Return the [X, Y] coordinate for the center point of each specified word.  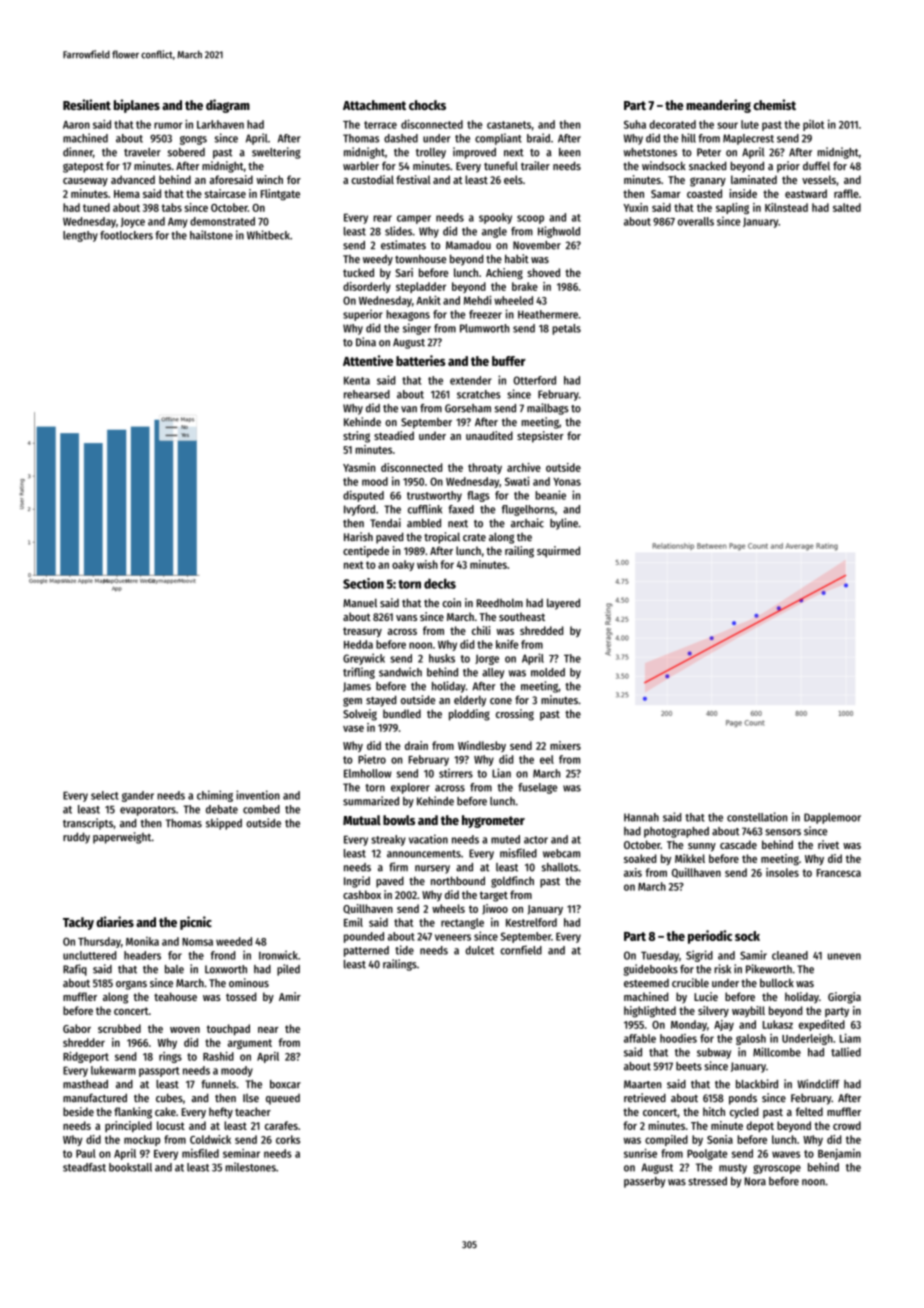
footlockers [126, 235]
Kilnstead [786, 207]
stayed [381, 701]
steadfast [84, 1167]
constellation [757, 817]
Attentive [368, 360]
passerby [645, 1182]
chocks [427, 105]
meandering [718, 106]
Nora [755, 1181]
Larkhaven [220, 124]
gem [352, 702]
